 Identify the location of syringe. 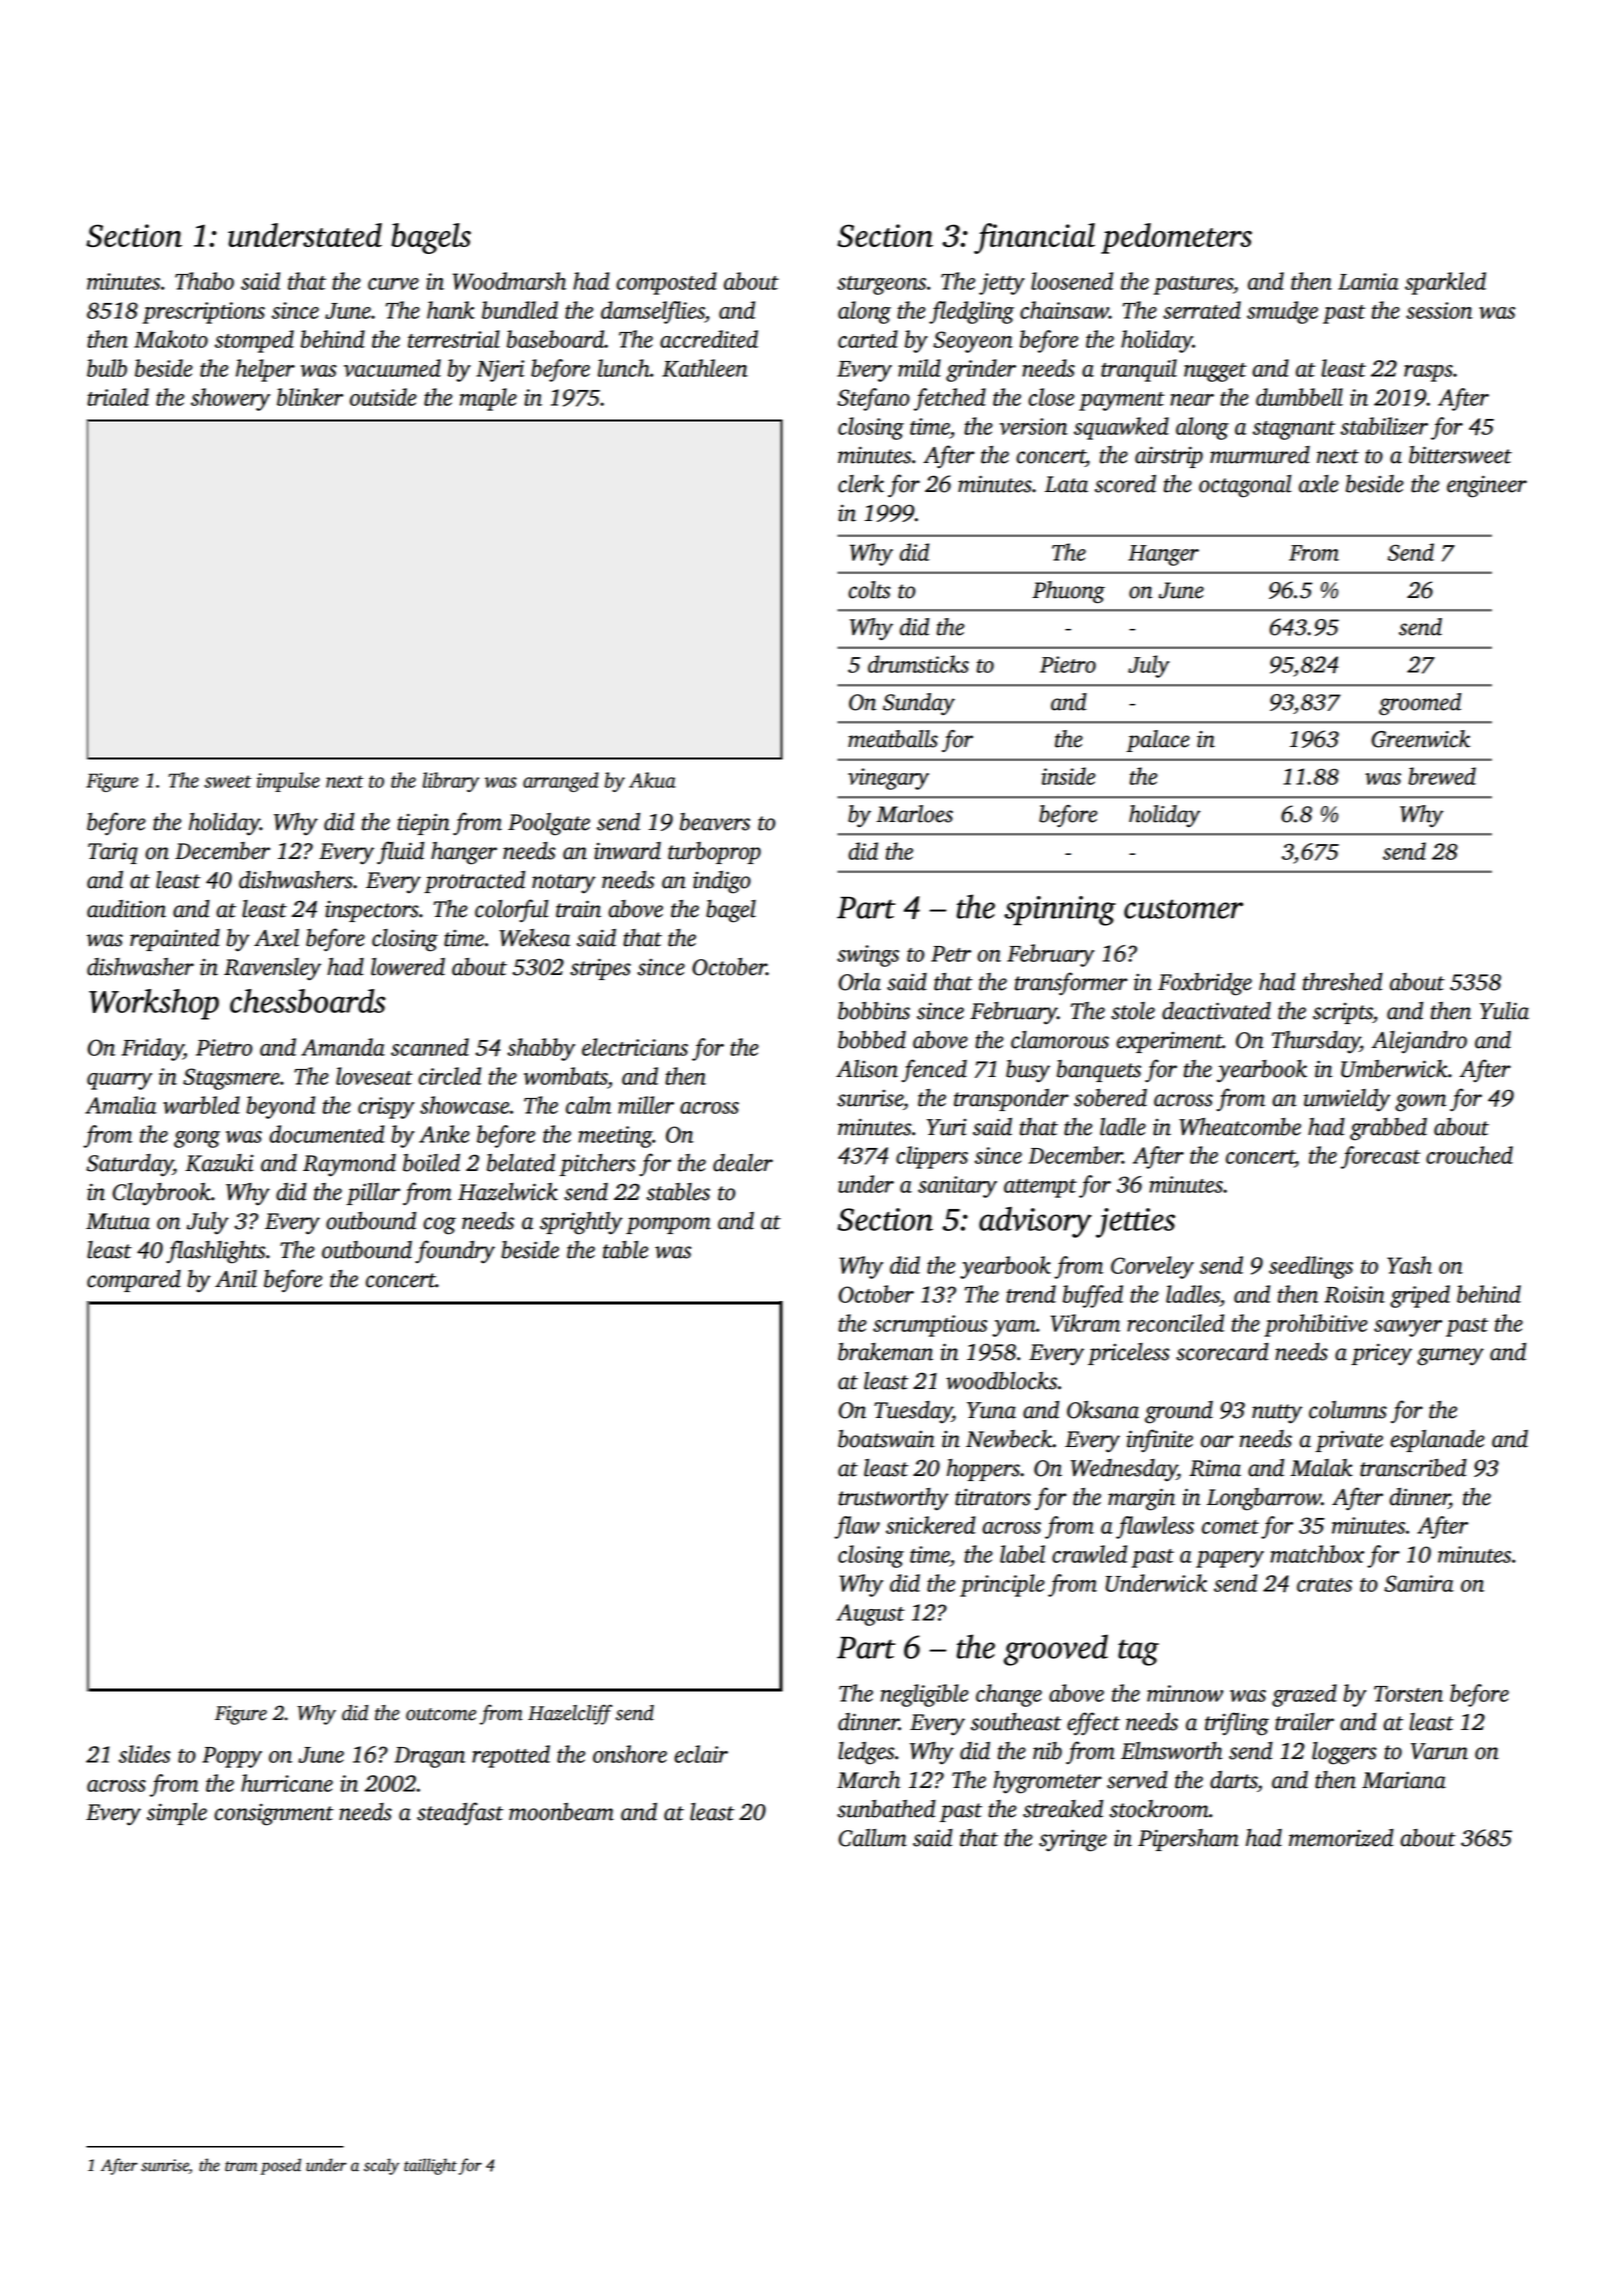
(1073, 1840).
